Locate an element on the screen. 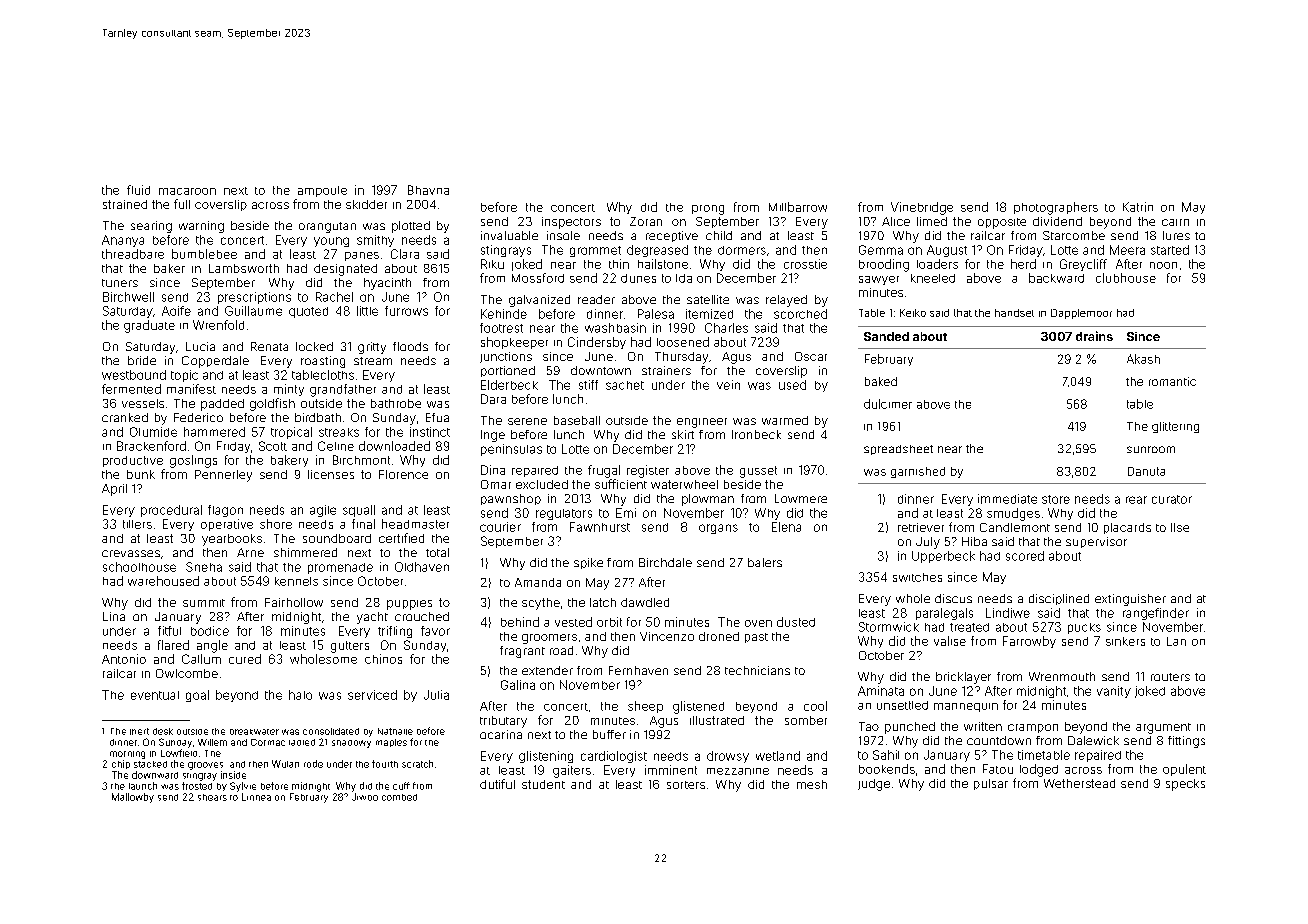 The image size is (1308, 924). macaroon is located at coordinates (187, 191).
